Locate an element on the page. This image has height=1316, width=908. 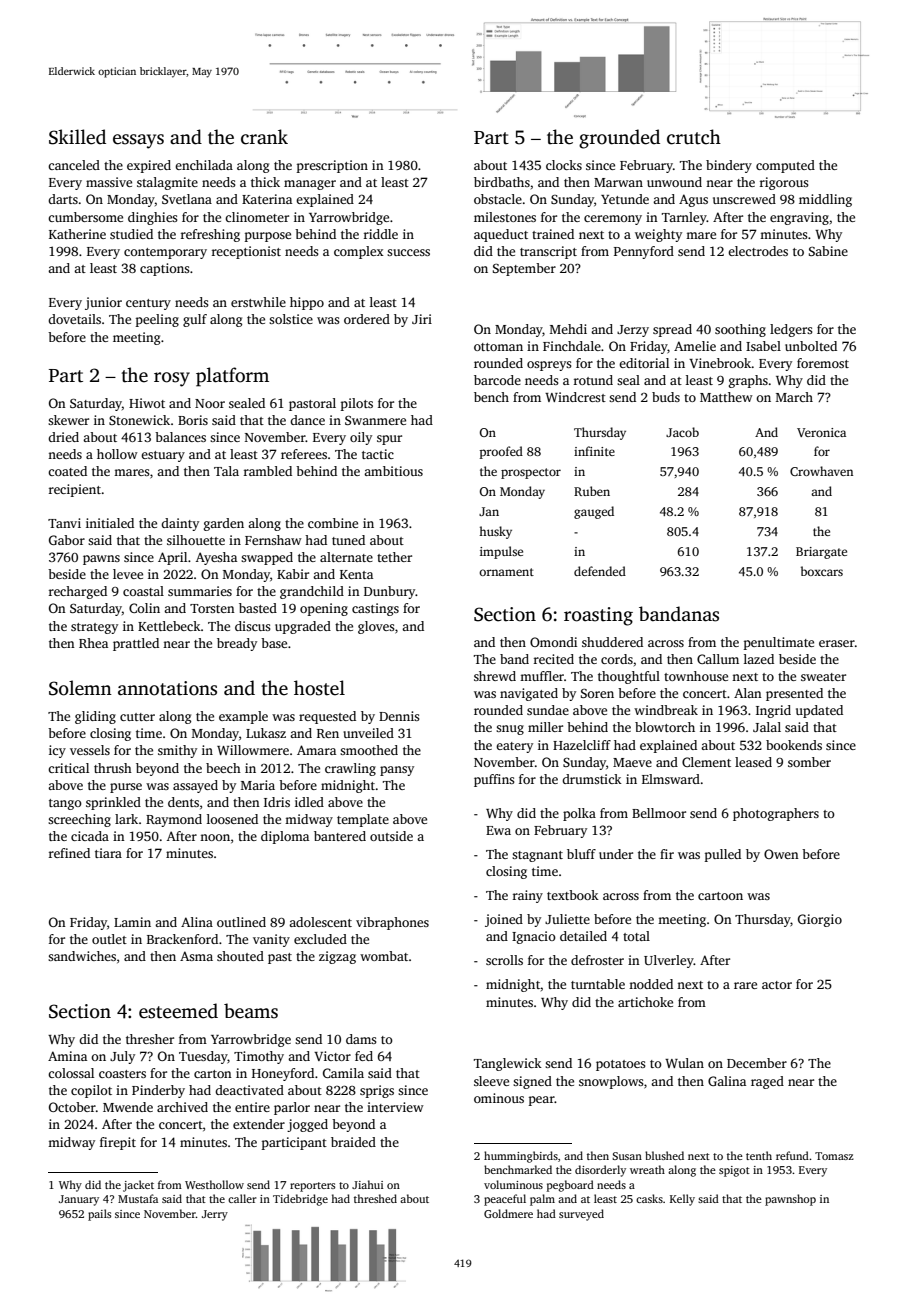
entire is located at coordinates (252, 1107).
